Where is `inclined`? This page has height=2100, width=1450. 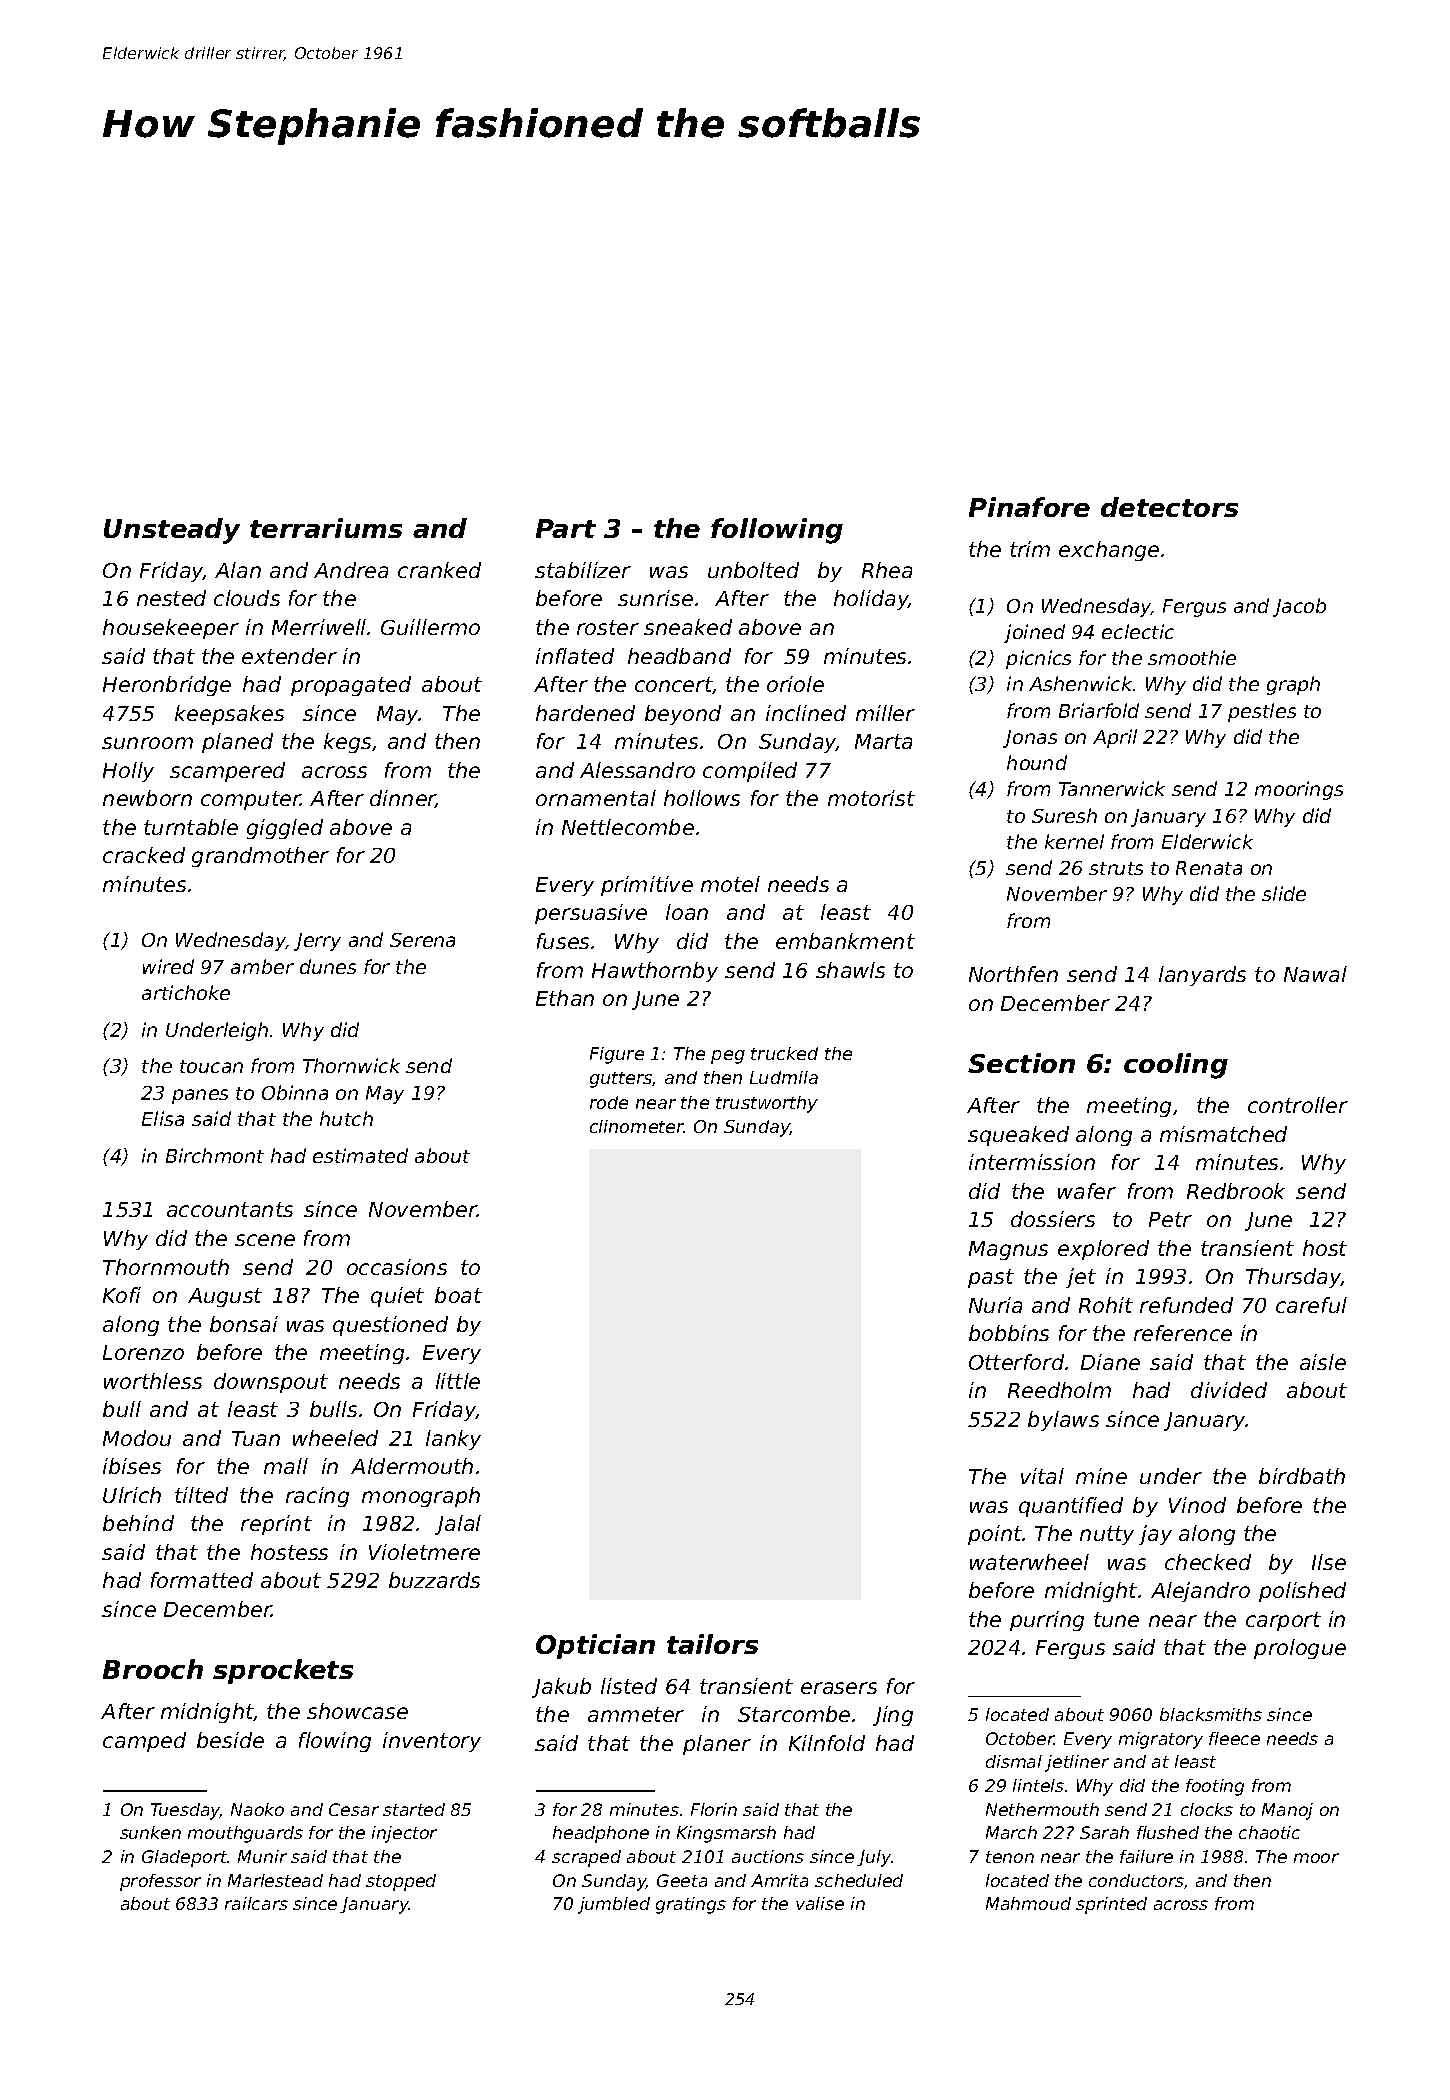 inclined is located at coordinates (806, 713).
